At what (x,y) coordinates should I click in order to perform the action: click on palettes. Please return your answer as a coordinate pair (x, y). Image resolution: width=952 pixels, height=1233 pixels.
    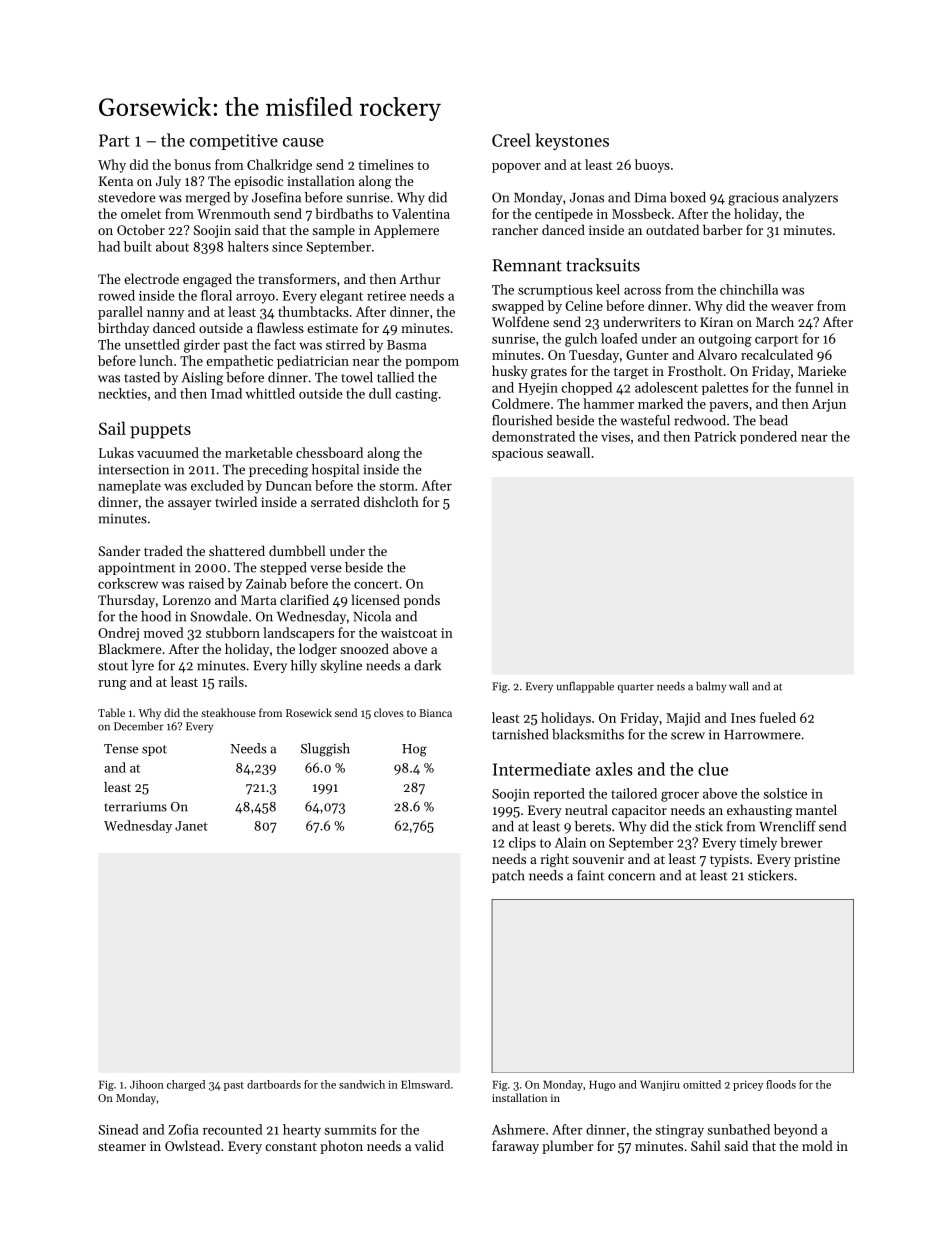
    Looking at the image, I should click on (725, 388).
